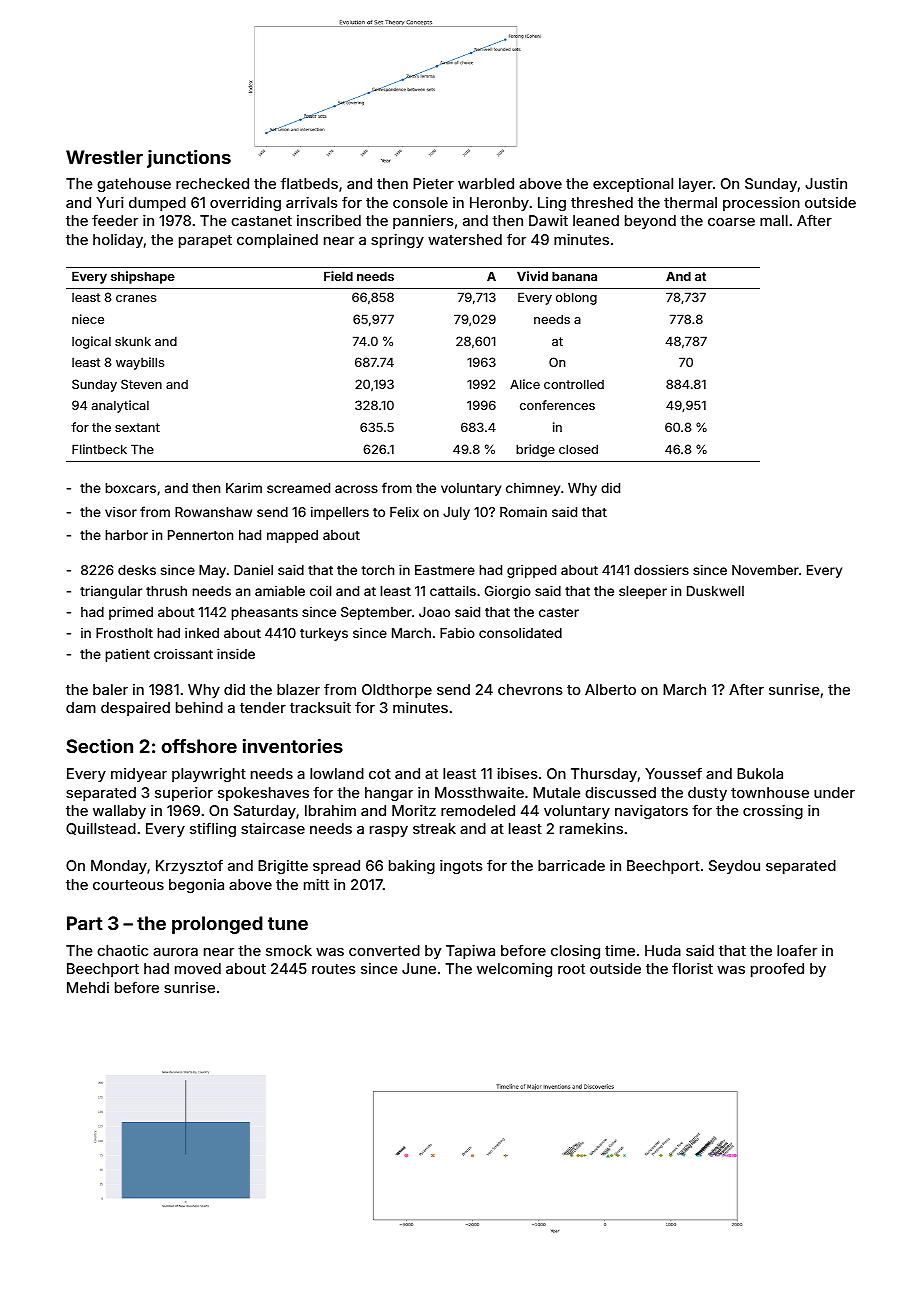 Image resolution: width=924 pixels, height=1314 pixels. What do you see at coordinates (131, 613) in the screenshot?
I see `primed` at bounding box center [131, 613].
